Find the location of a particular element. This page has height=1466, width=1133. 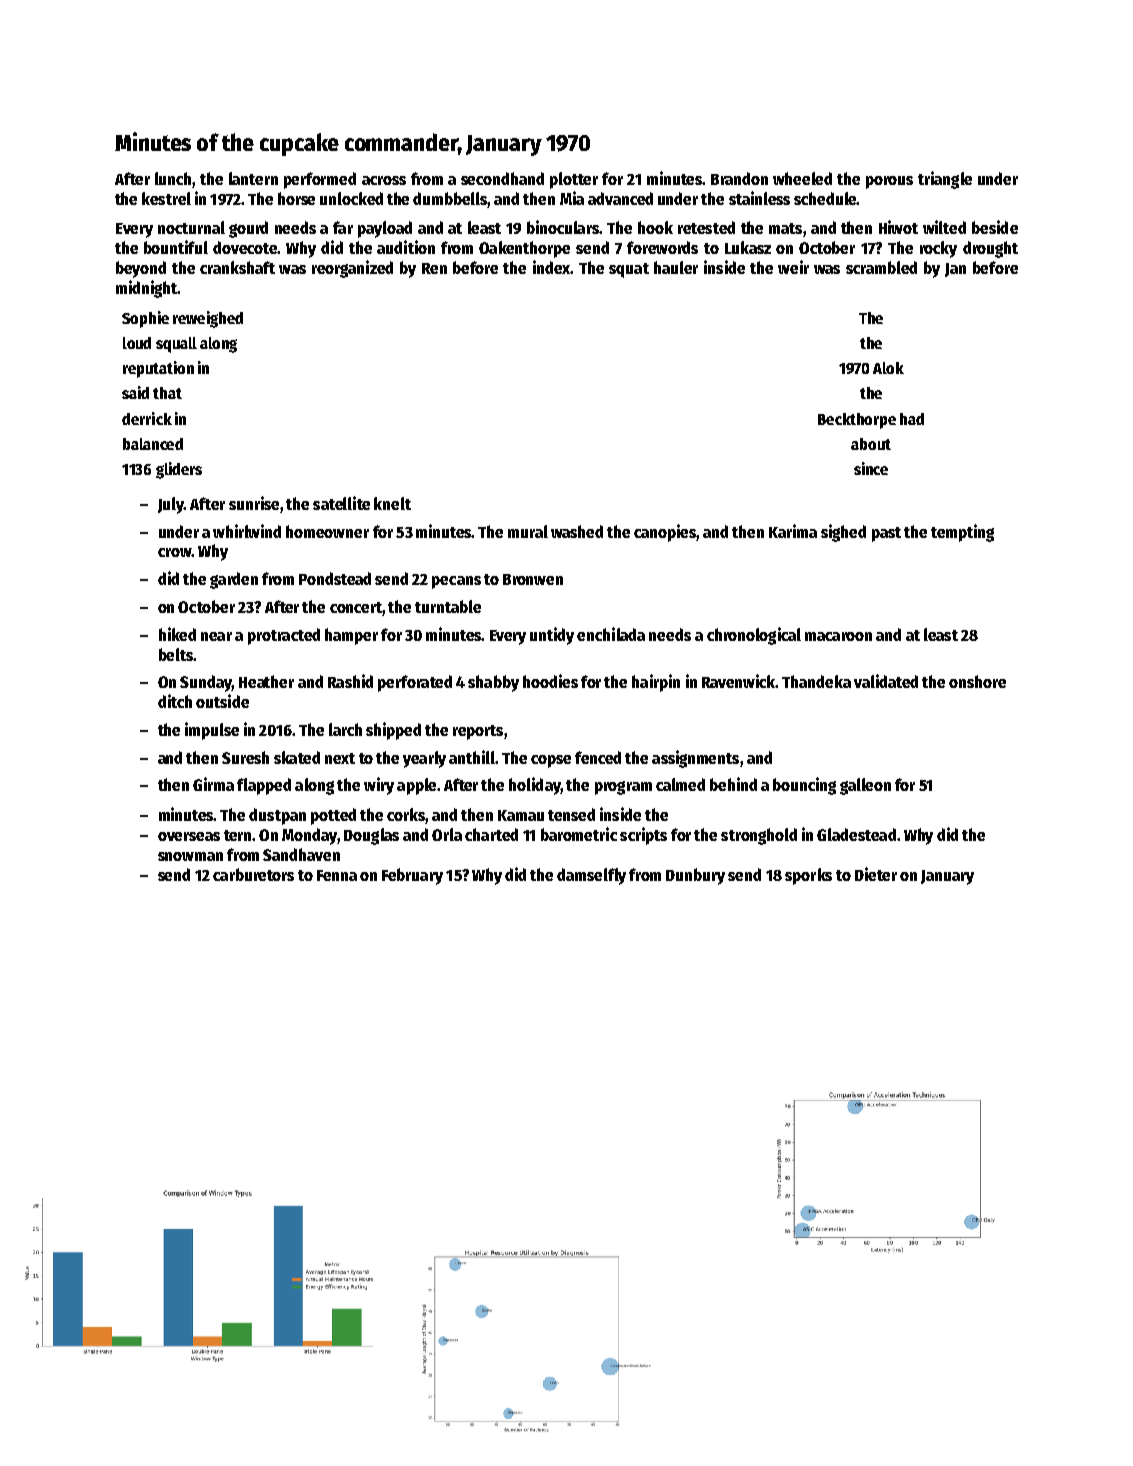

reports is located at coordinates (478, 732).
